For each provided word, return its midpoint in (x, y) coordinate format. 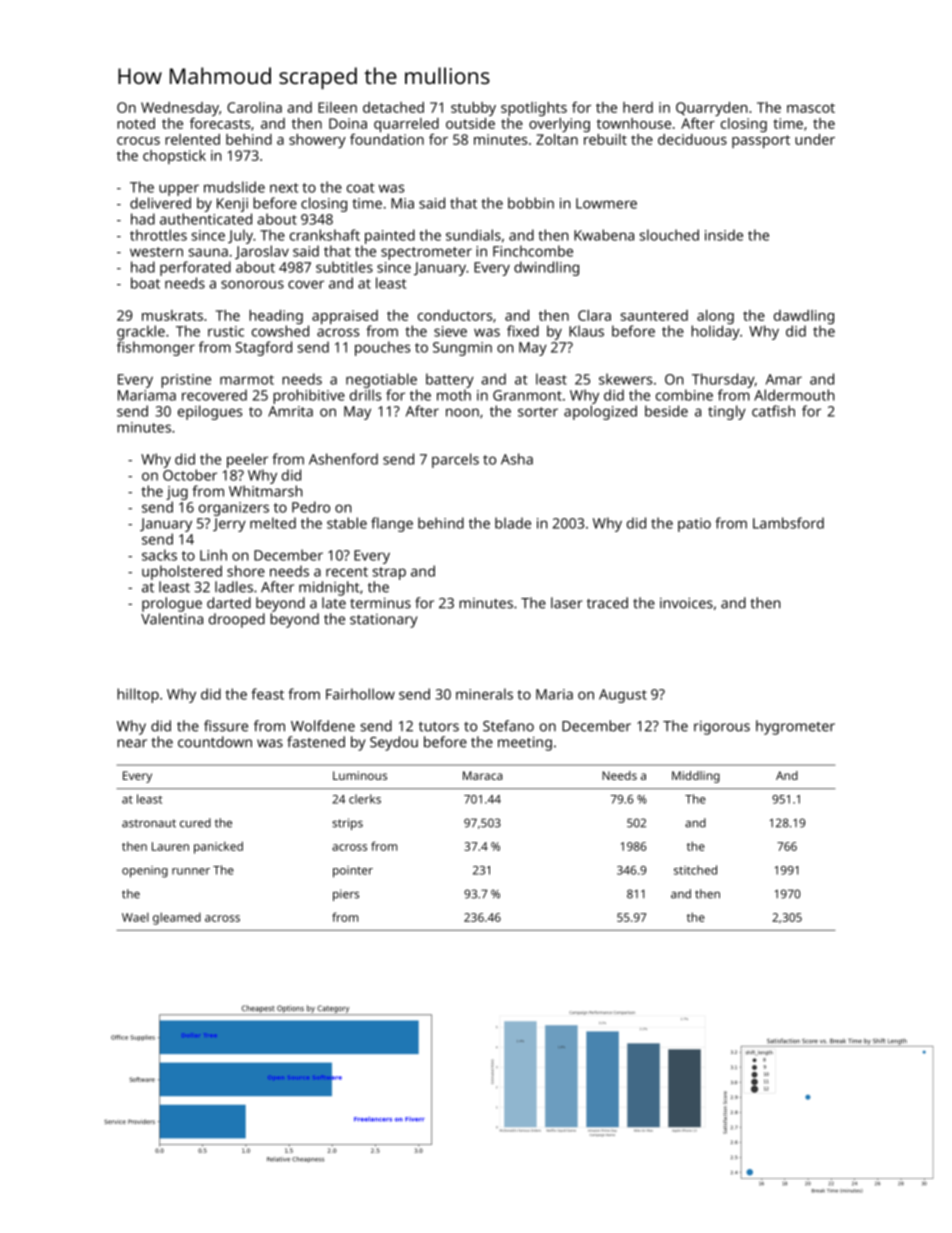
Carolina (254, 107)
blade (513, 523)
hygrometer (795, 727)
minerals (484, 694)
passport (761, 141)
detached (393, 107)
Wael (135, 917)
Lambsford (788, 523)
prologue (172, 604)
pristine (186, 381)
